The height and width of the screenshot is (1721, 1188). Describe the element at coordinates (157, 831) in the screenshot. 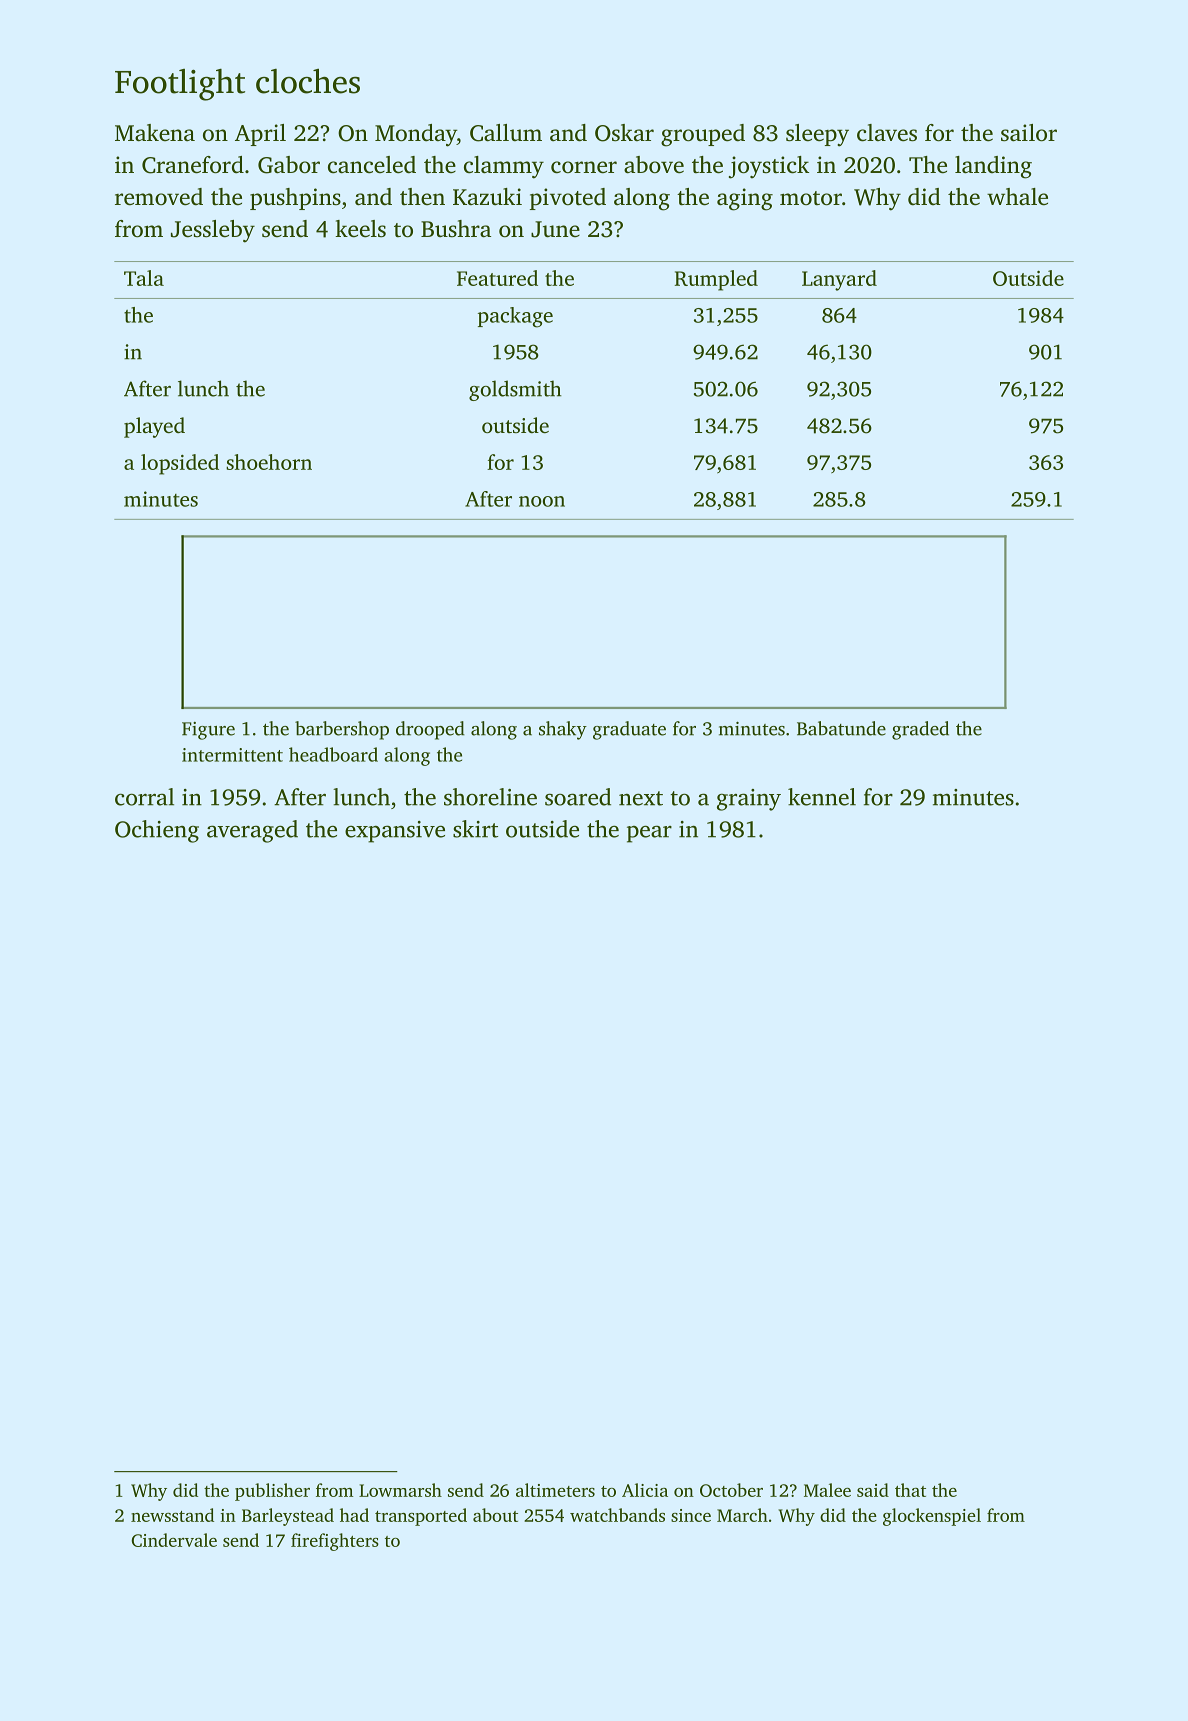

I see `Ochieng` at that location.
